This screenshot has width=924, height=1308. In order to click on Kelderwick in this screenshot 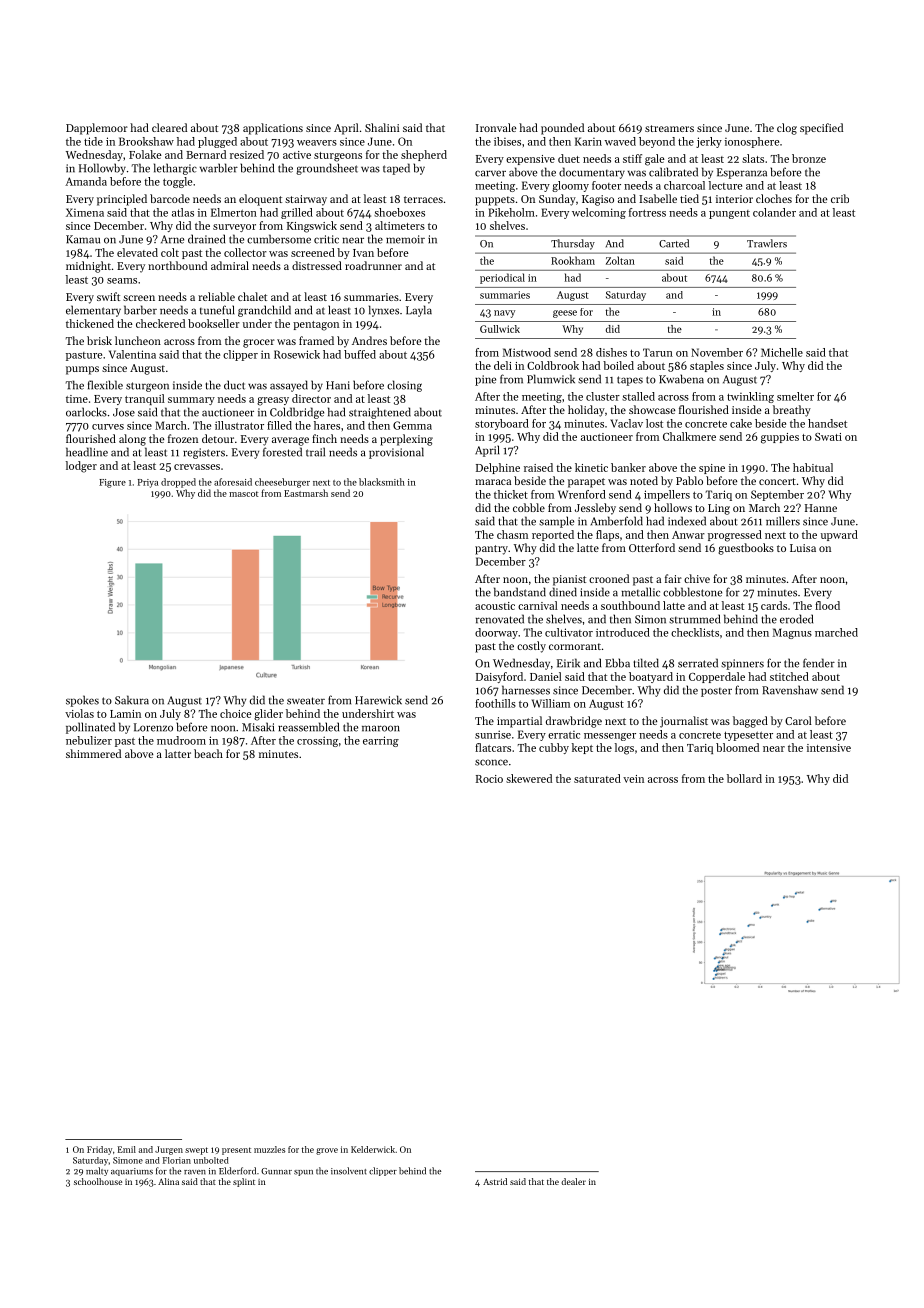, I will do `click(373, 1149)`.
